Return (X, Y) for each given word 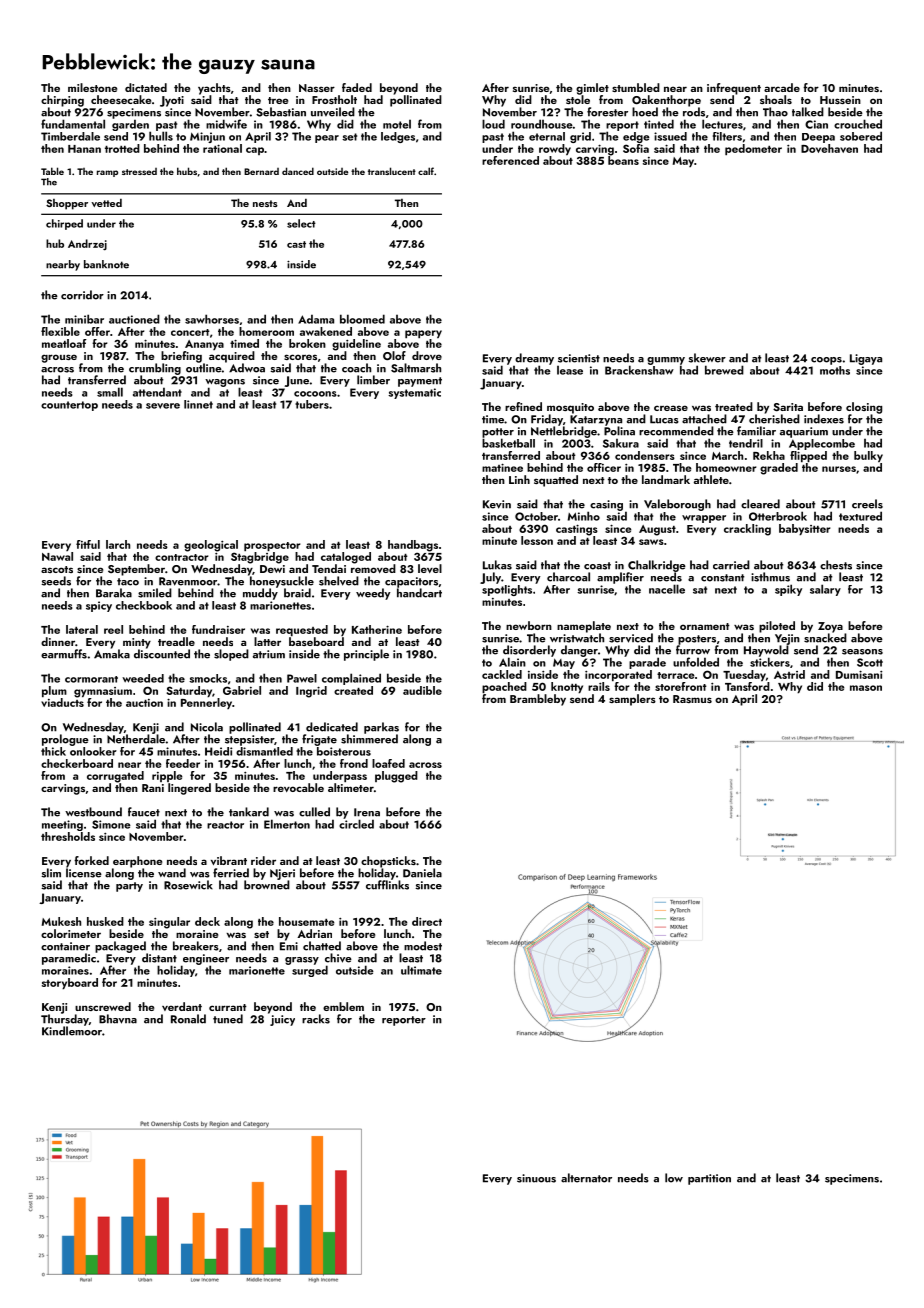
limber (373, 380)
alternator (586, 1178)
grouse (59, 358)
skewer (707, 358)
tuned (228, 1019)
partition (709, 1179)
